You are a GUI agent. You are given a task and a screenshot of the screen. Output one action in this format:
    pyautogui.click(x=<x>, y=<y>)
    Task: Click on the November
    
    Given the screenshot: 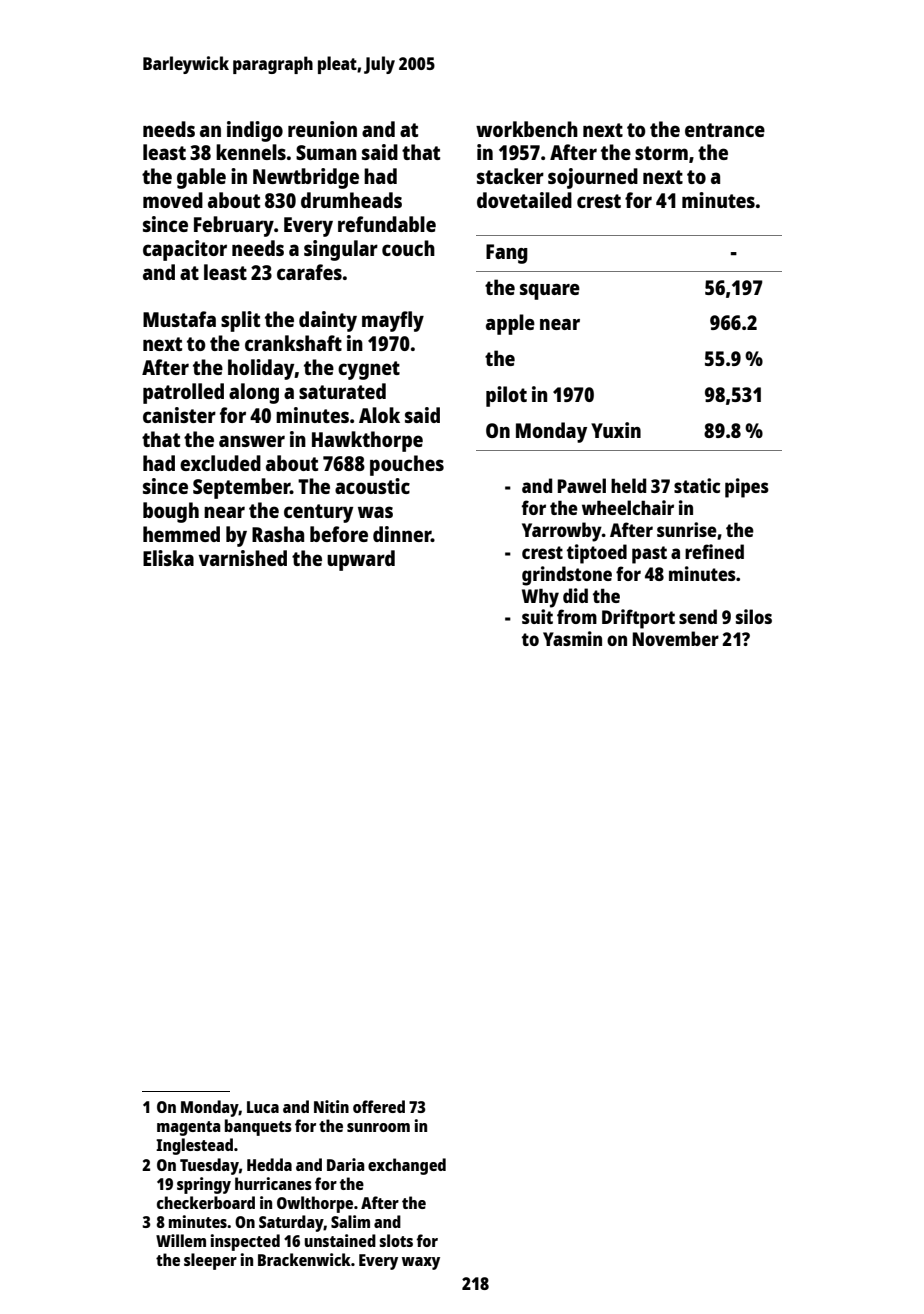 What is the action you would take?
    pyautogui.click(x=676, y=638)
